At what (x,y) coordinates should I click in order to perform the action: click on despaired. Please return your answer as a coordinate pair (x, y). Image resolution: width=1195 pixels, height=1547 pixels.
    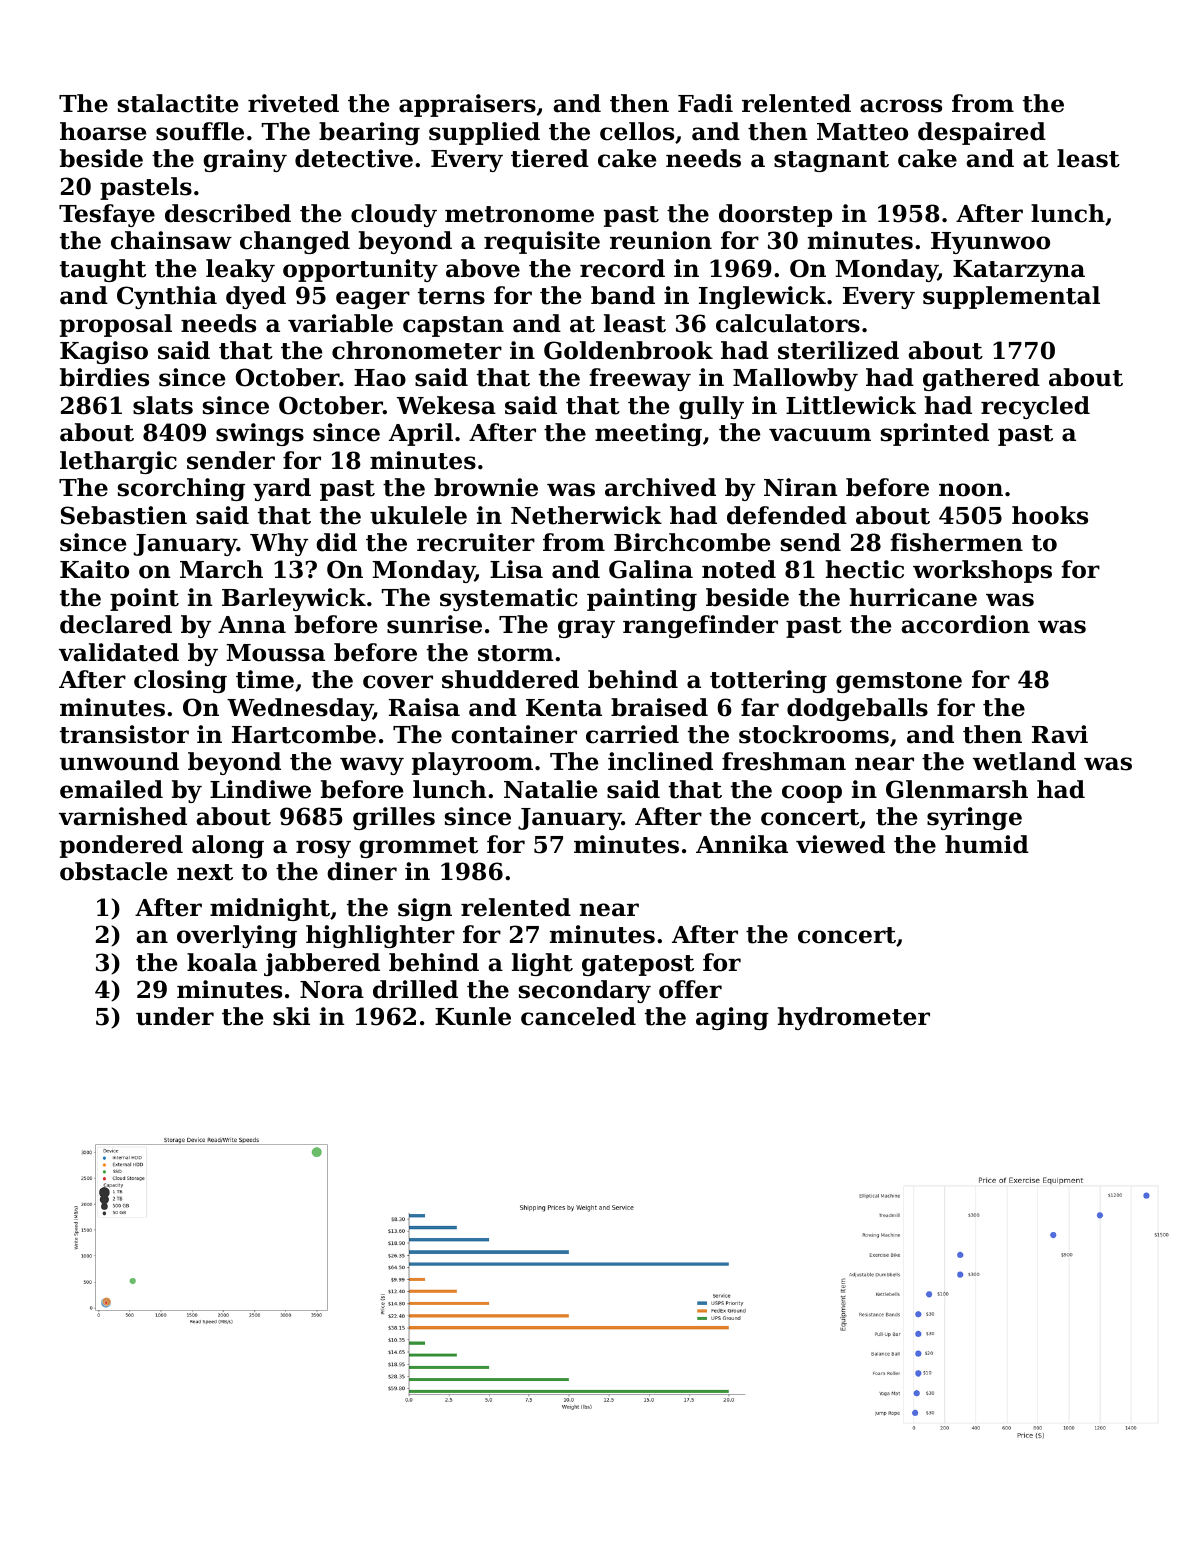
    Looking at the image, I should click on (982, 133).
